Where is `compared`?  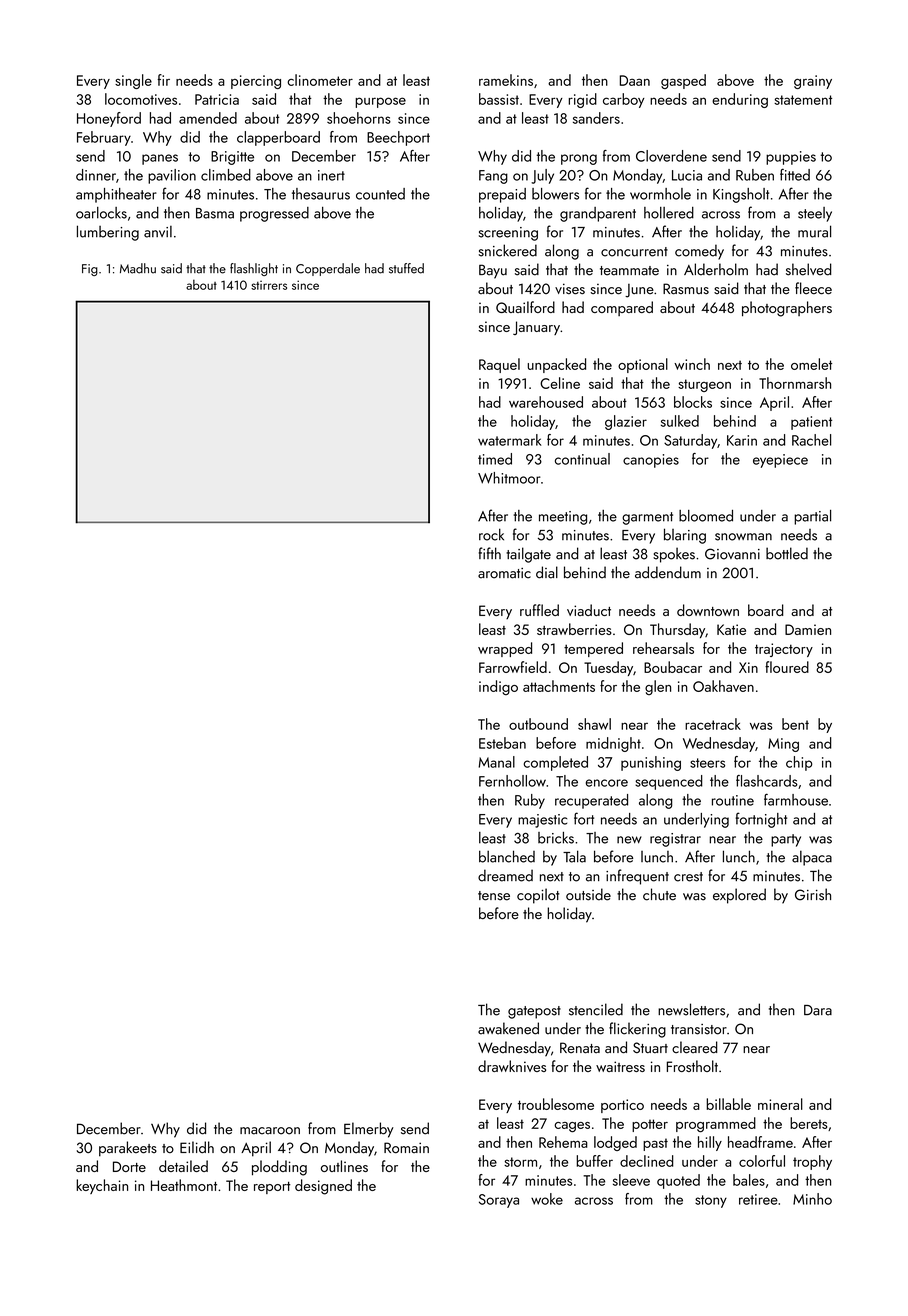
compared is located at coordinates (622, 308).
